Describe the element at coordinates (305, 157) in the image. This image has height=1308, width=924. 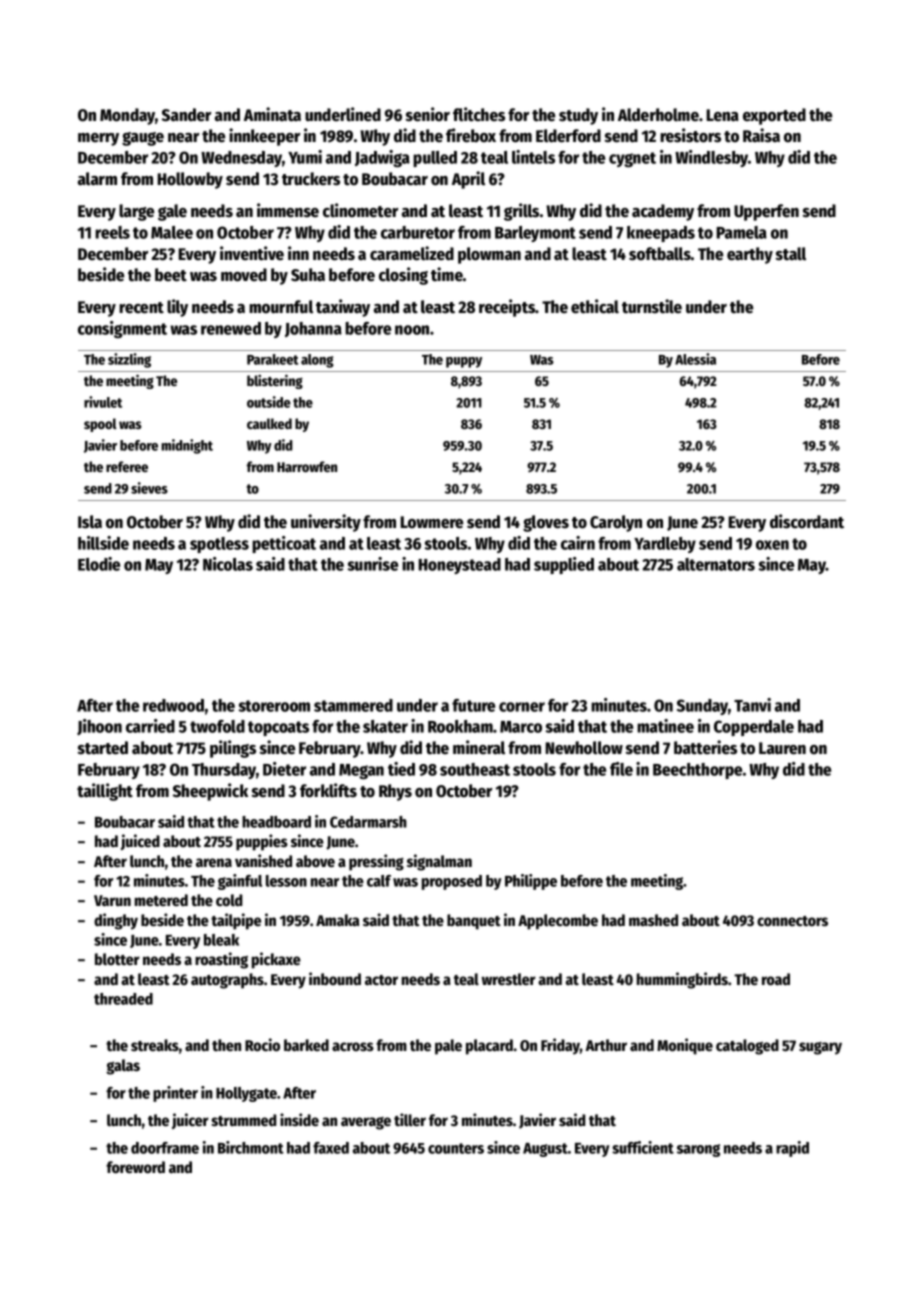
I see `Yumi` at that location.
